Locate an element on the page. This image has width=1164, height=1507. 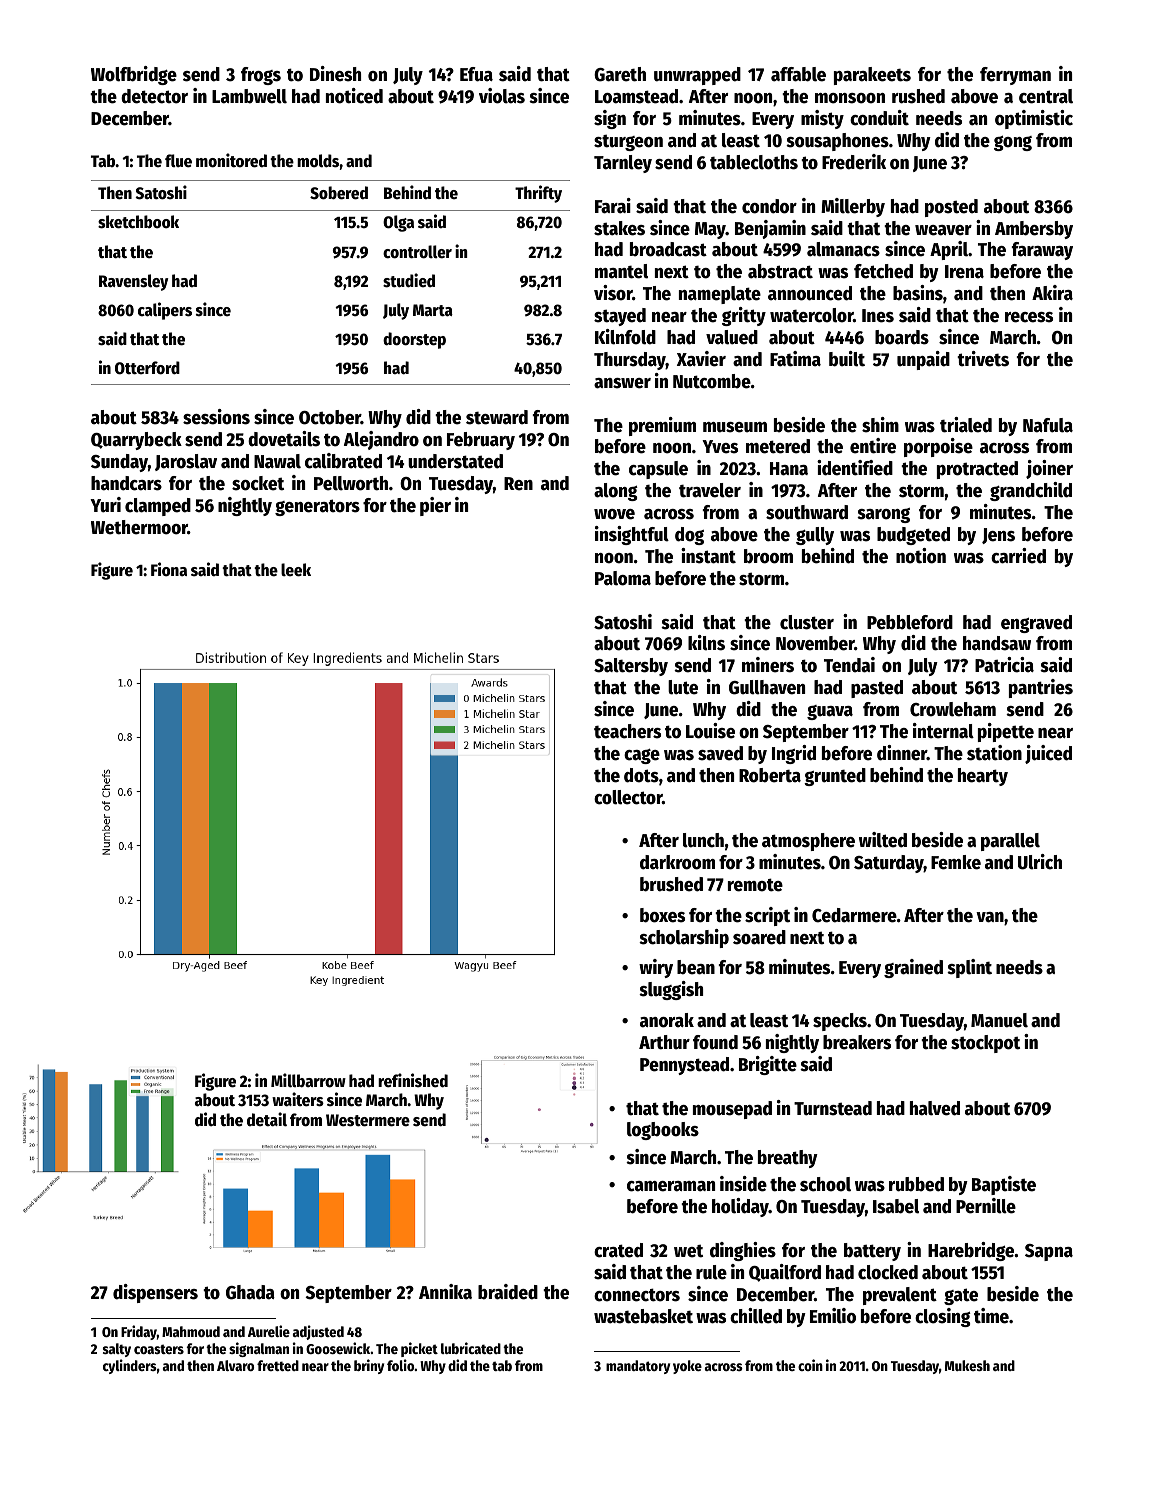
dots is located at coordinates (641, 775).
